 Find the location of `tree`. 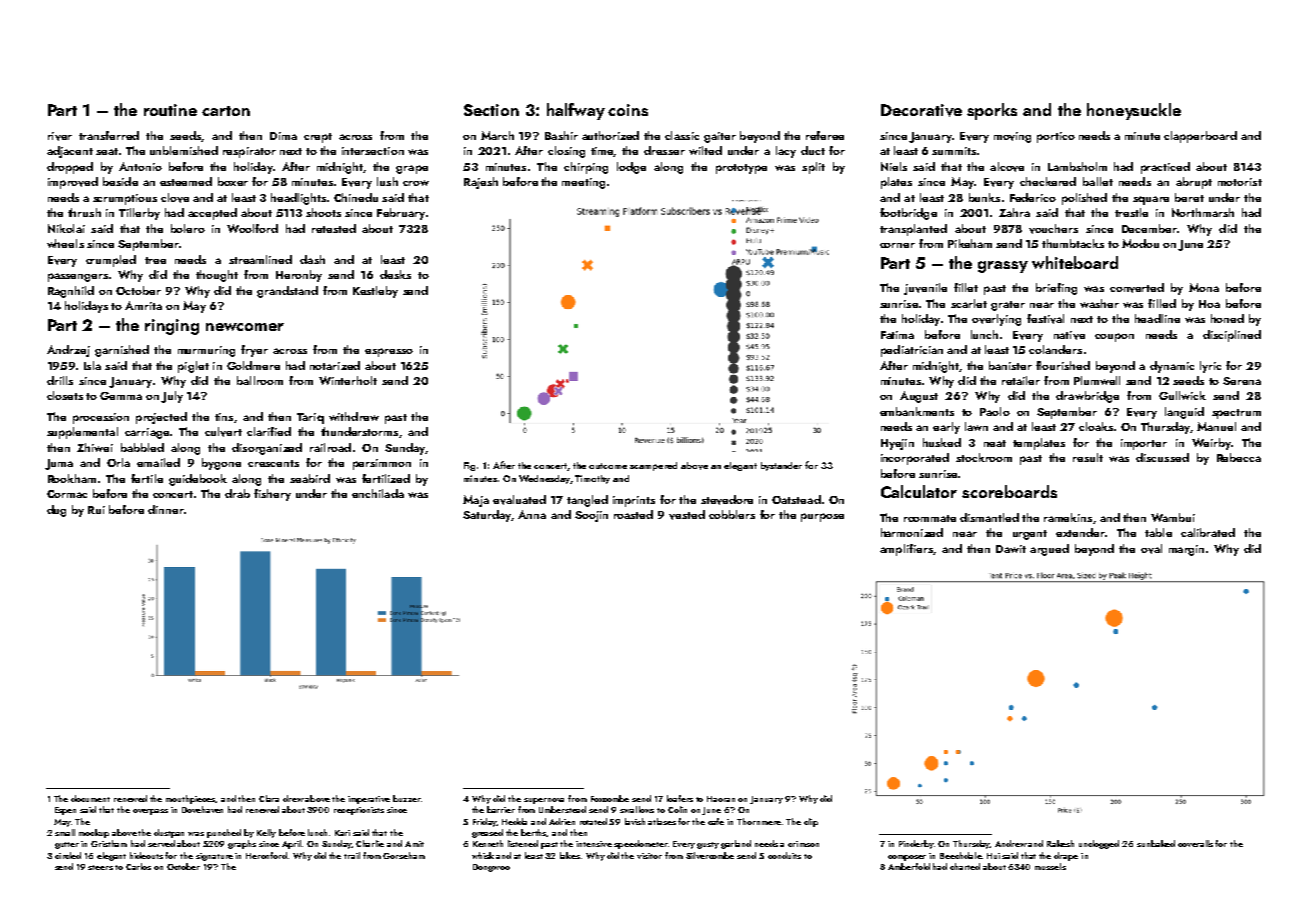

tree is located at coordinates (155, 260).
